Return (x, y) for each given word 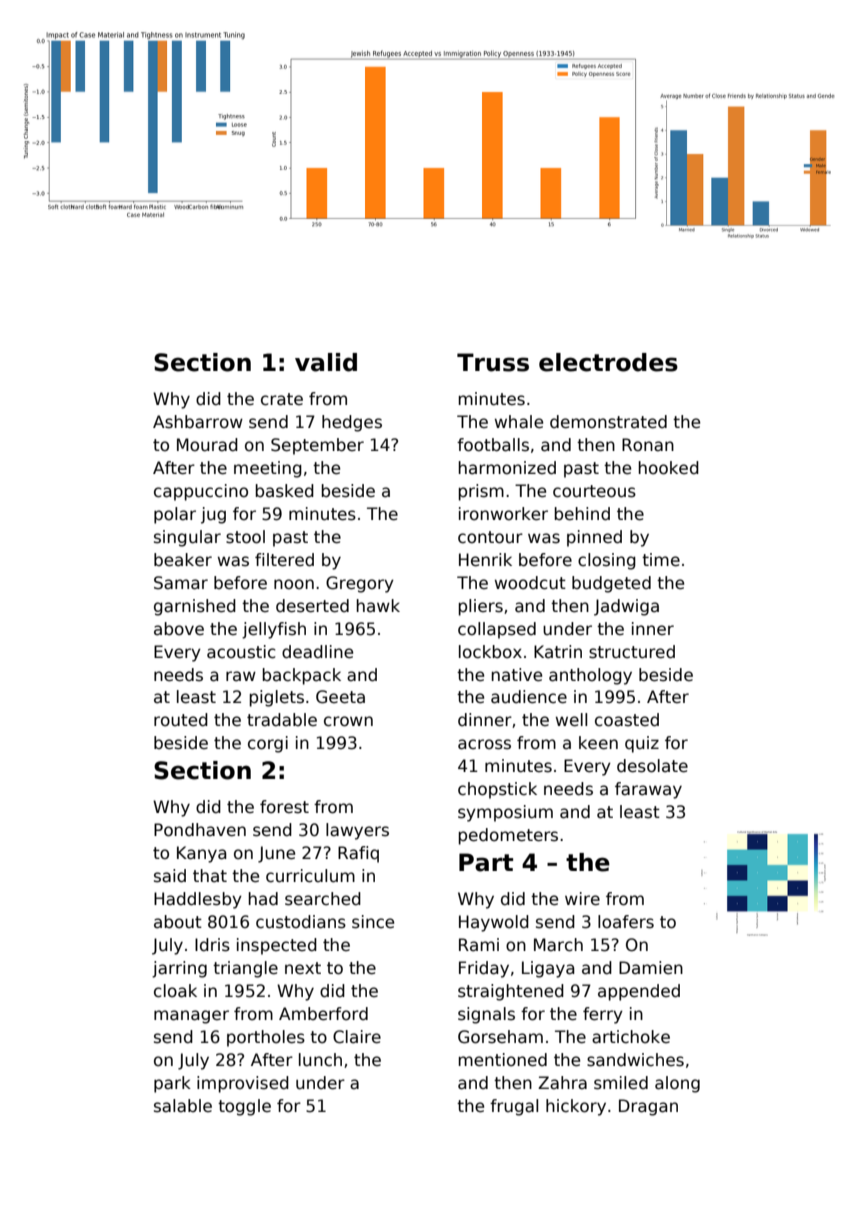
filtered (284, 560)
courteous (594, 491)
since (373, 922)
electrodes (608, 362)
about (178, 922)
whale (519, 422)
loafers (626, 922)
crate (282, 399)
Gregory (360, 584)
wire (582, 899)
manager (191, 1017)
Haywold (494, 923)
